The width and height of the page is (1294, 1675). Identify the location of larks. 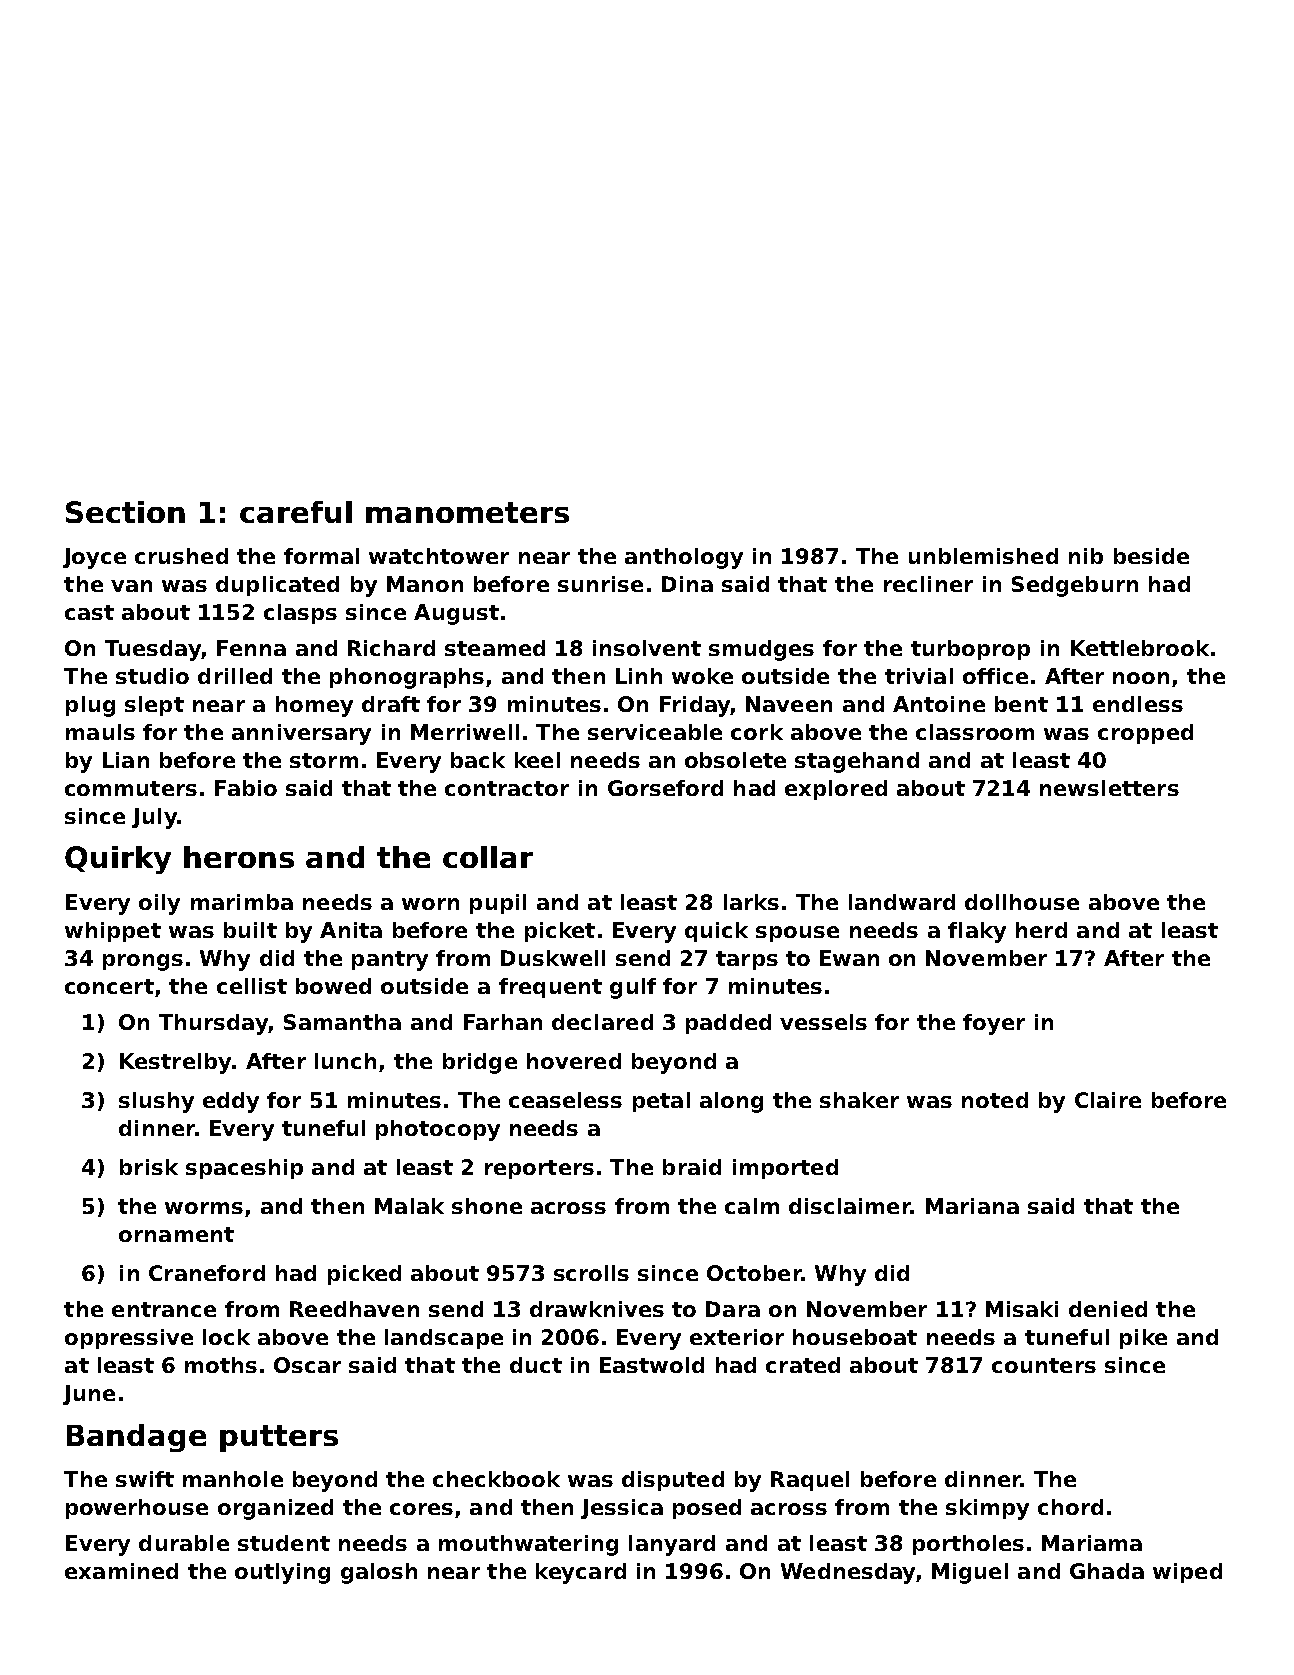
(751, 902).
